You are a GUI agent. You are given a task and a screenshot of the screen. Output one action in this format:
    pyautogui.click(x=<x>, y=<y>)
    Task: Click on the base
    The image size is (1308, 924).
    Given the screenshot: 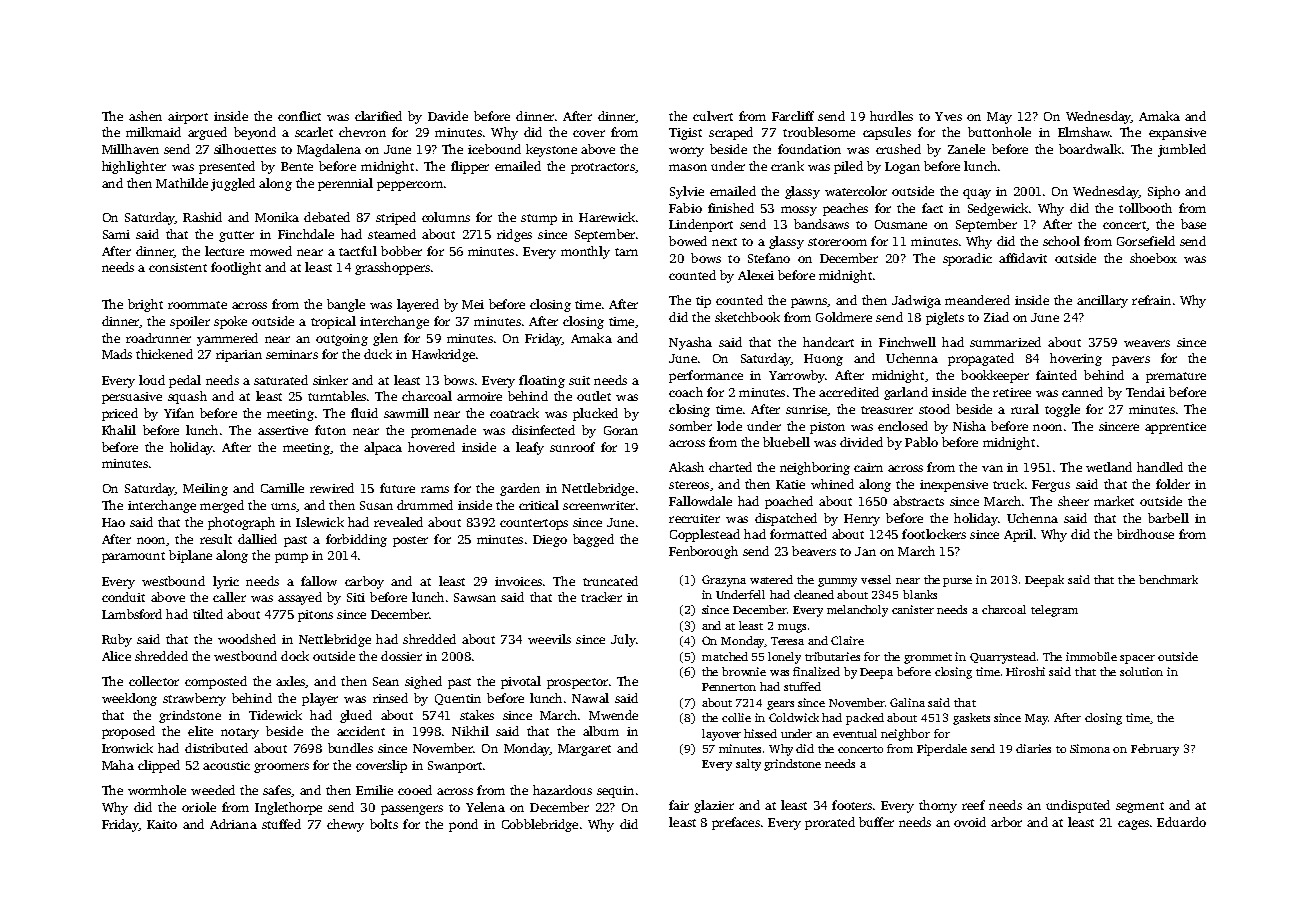 What is the action you would take?
    pyautogui.click(x=1193, y=224)
